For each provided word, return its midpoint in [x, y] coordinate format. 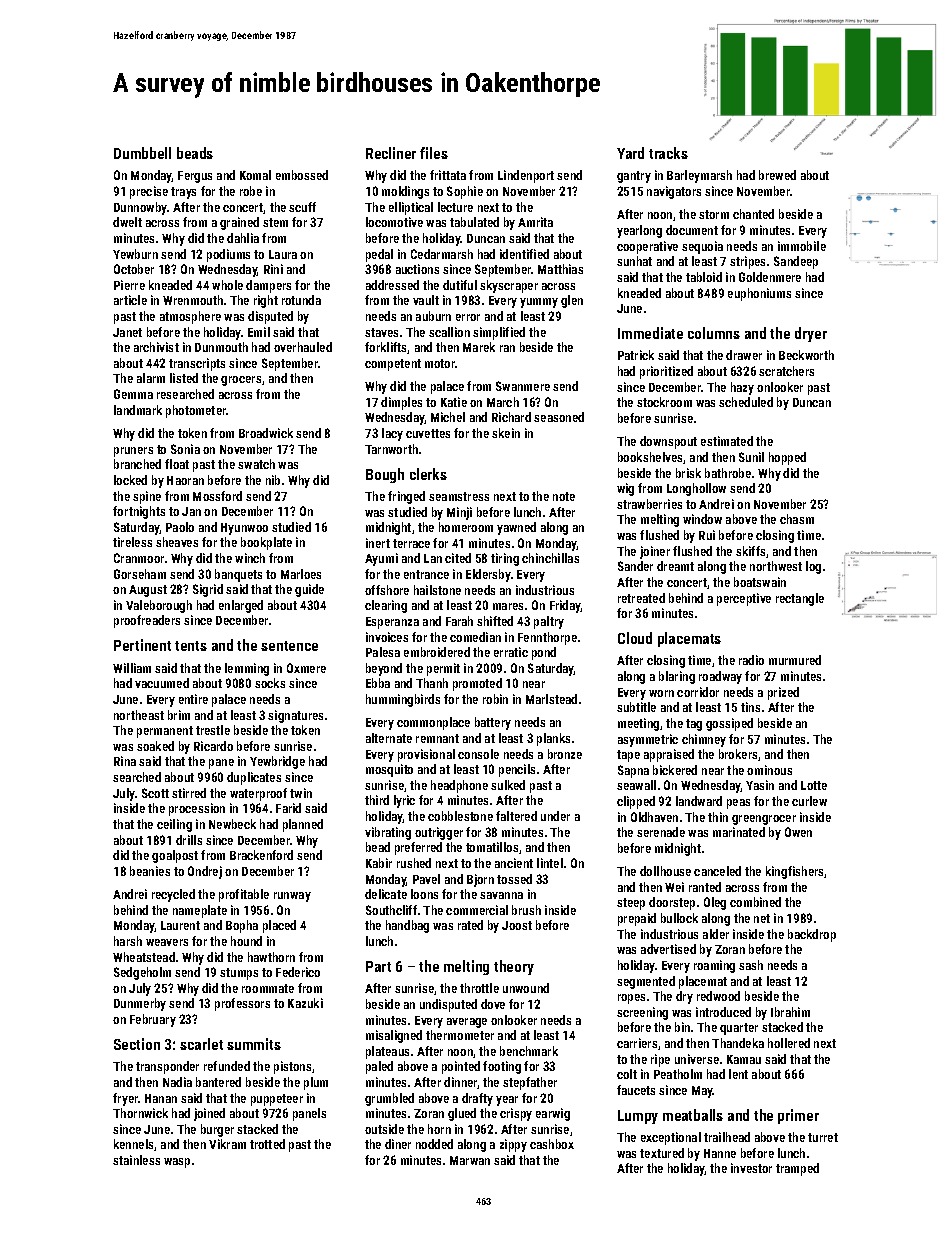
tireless [132, 542]
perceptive [744, 599]
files [434, 153]
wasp [177, 1163]
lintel [550, 863]
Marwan [470, 1160]
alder [716, 934]
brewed [777, 175]
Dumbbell [142, 153]
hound [246, 941]
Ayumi [381, 559]
